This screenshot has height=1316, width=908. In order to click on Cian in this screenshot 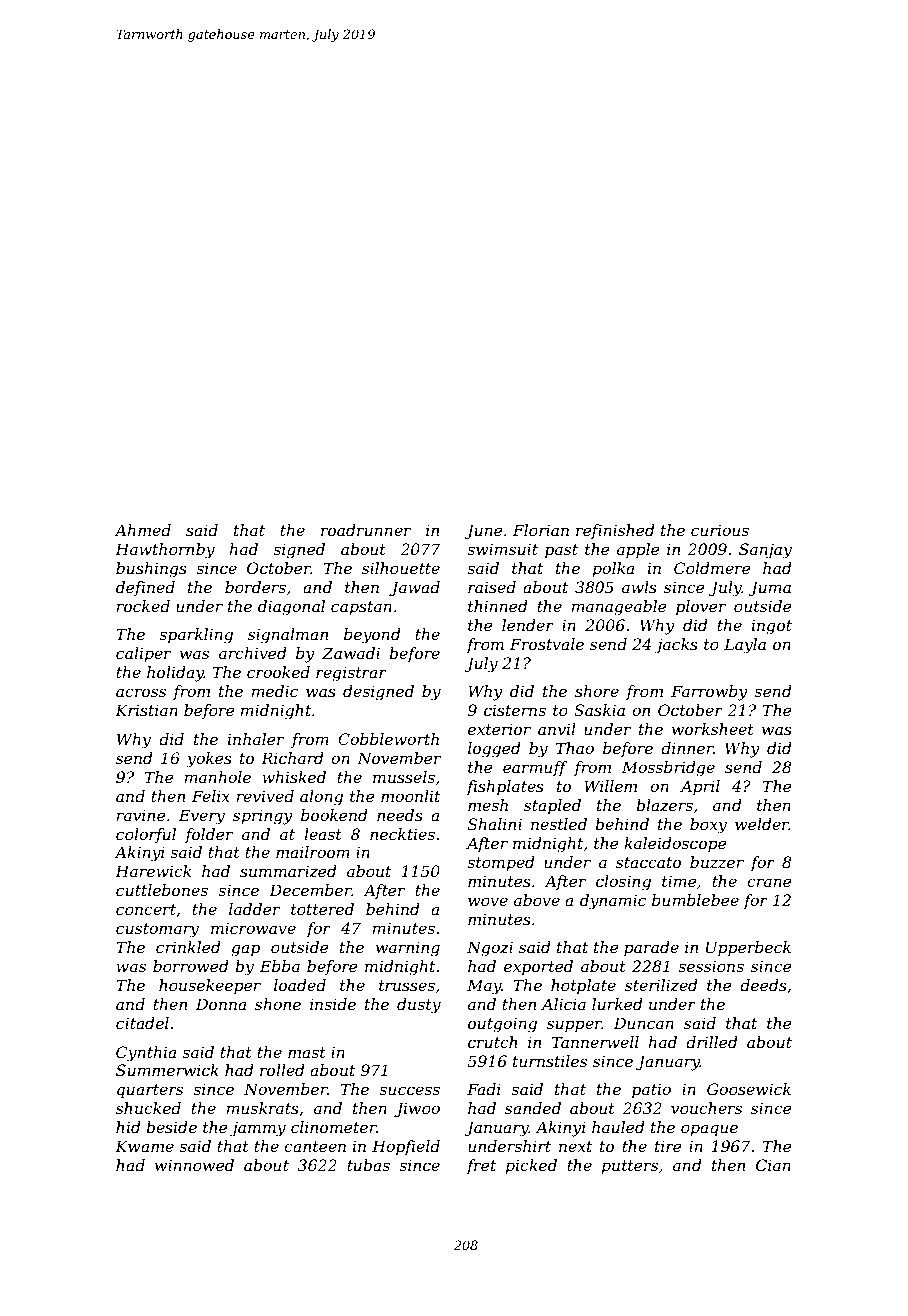, I will do `click(773, 1165)`.
